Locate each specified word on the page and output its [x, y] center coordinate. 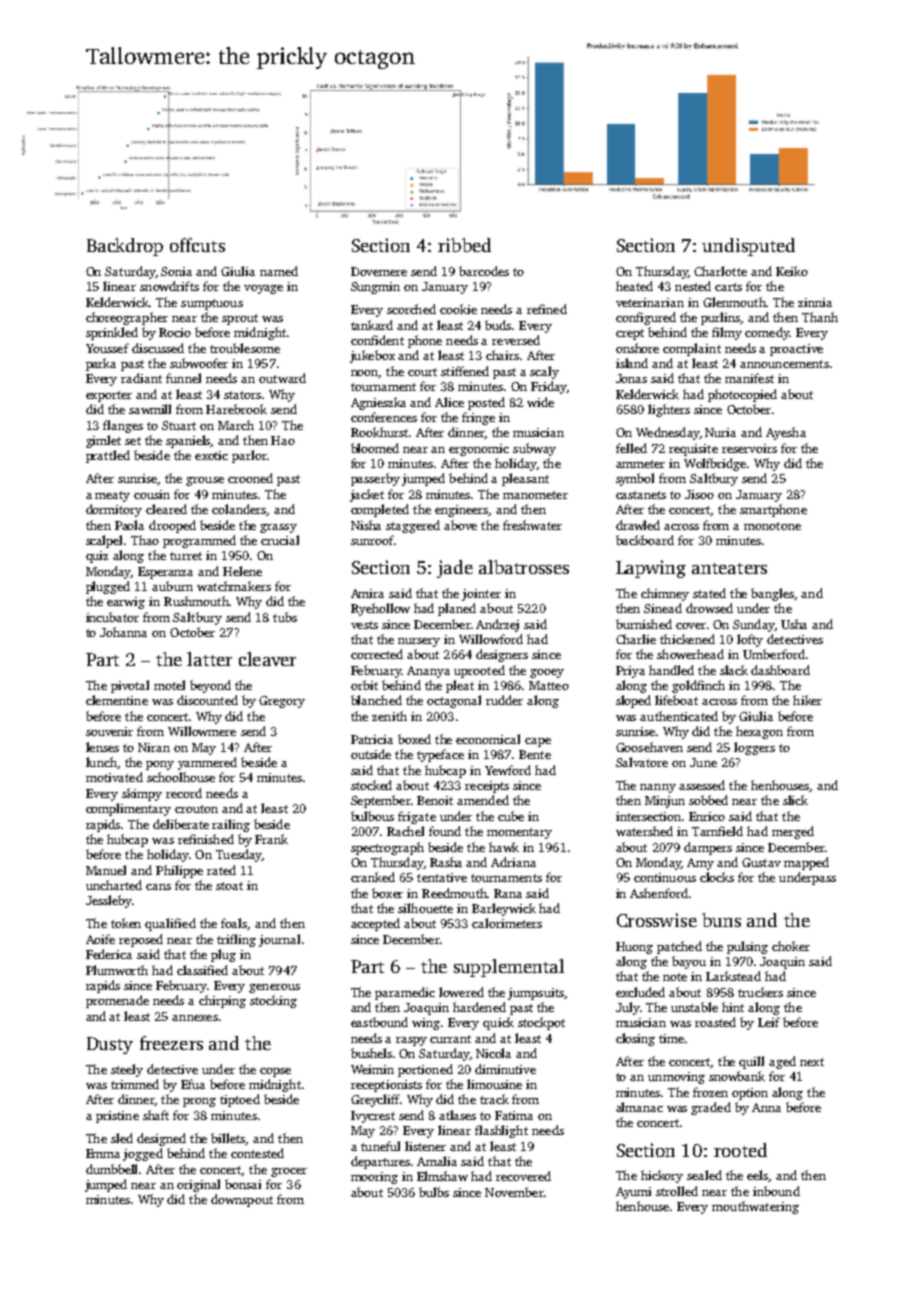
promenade [117, 1001]
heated [634, 286]
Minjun [665, 802]
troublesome [245, 348]
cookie [458, 309]
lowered [461, 992]
